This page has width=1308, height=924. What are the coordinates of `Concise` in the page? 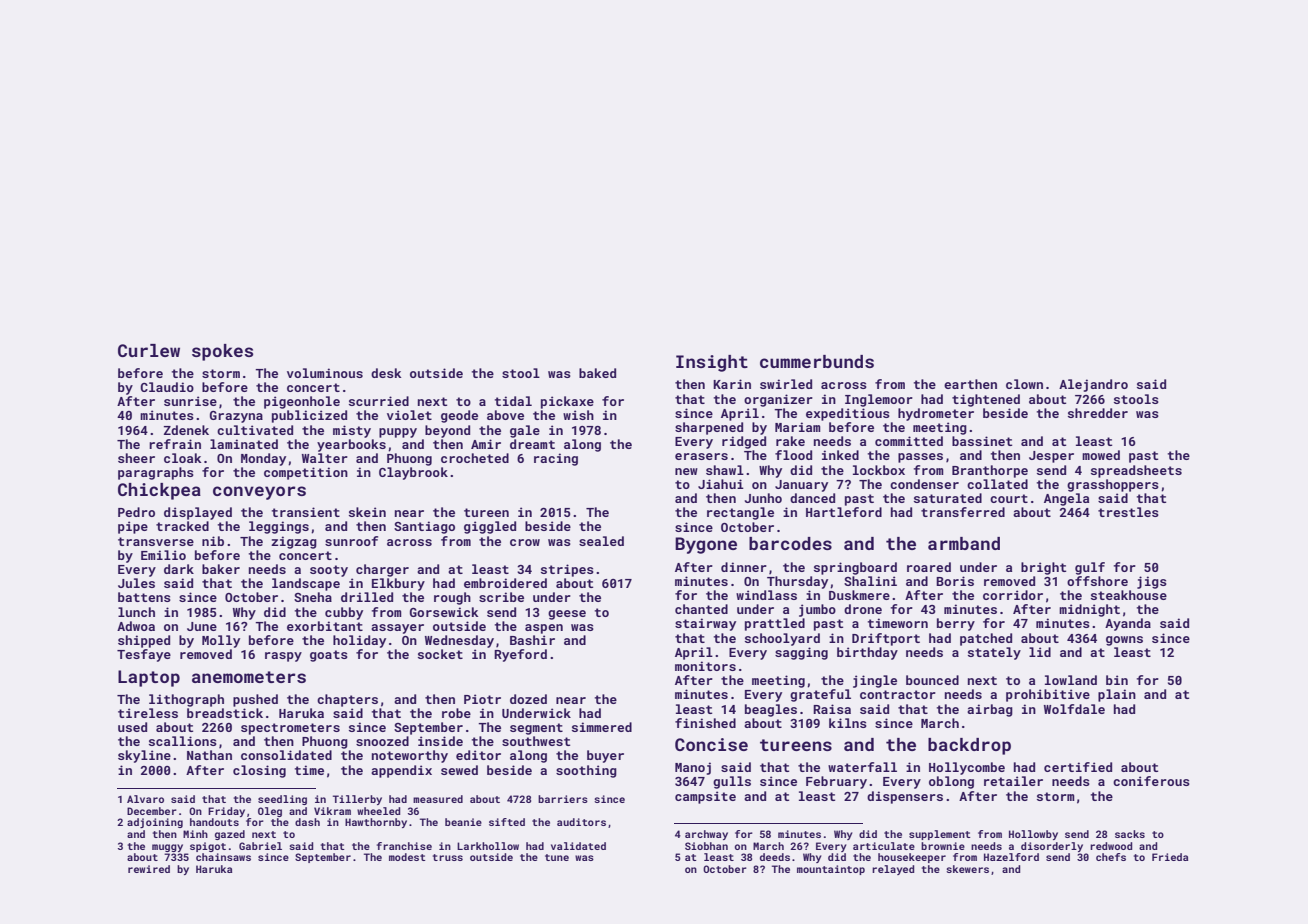 It's located at (711, 744).
